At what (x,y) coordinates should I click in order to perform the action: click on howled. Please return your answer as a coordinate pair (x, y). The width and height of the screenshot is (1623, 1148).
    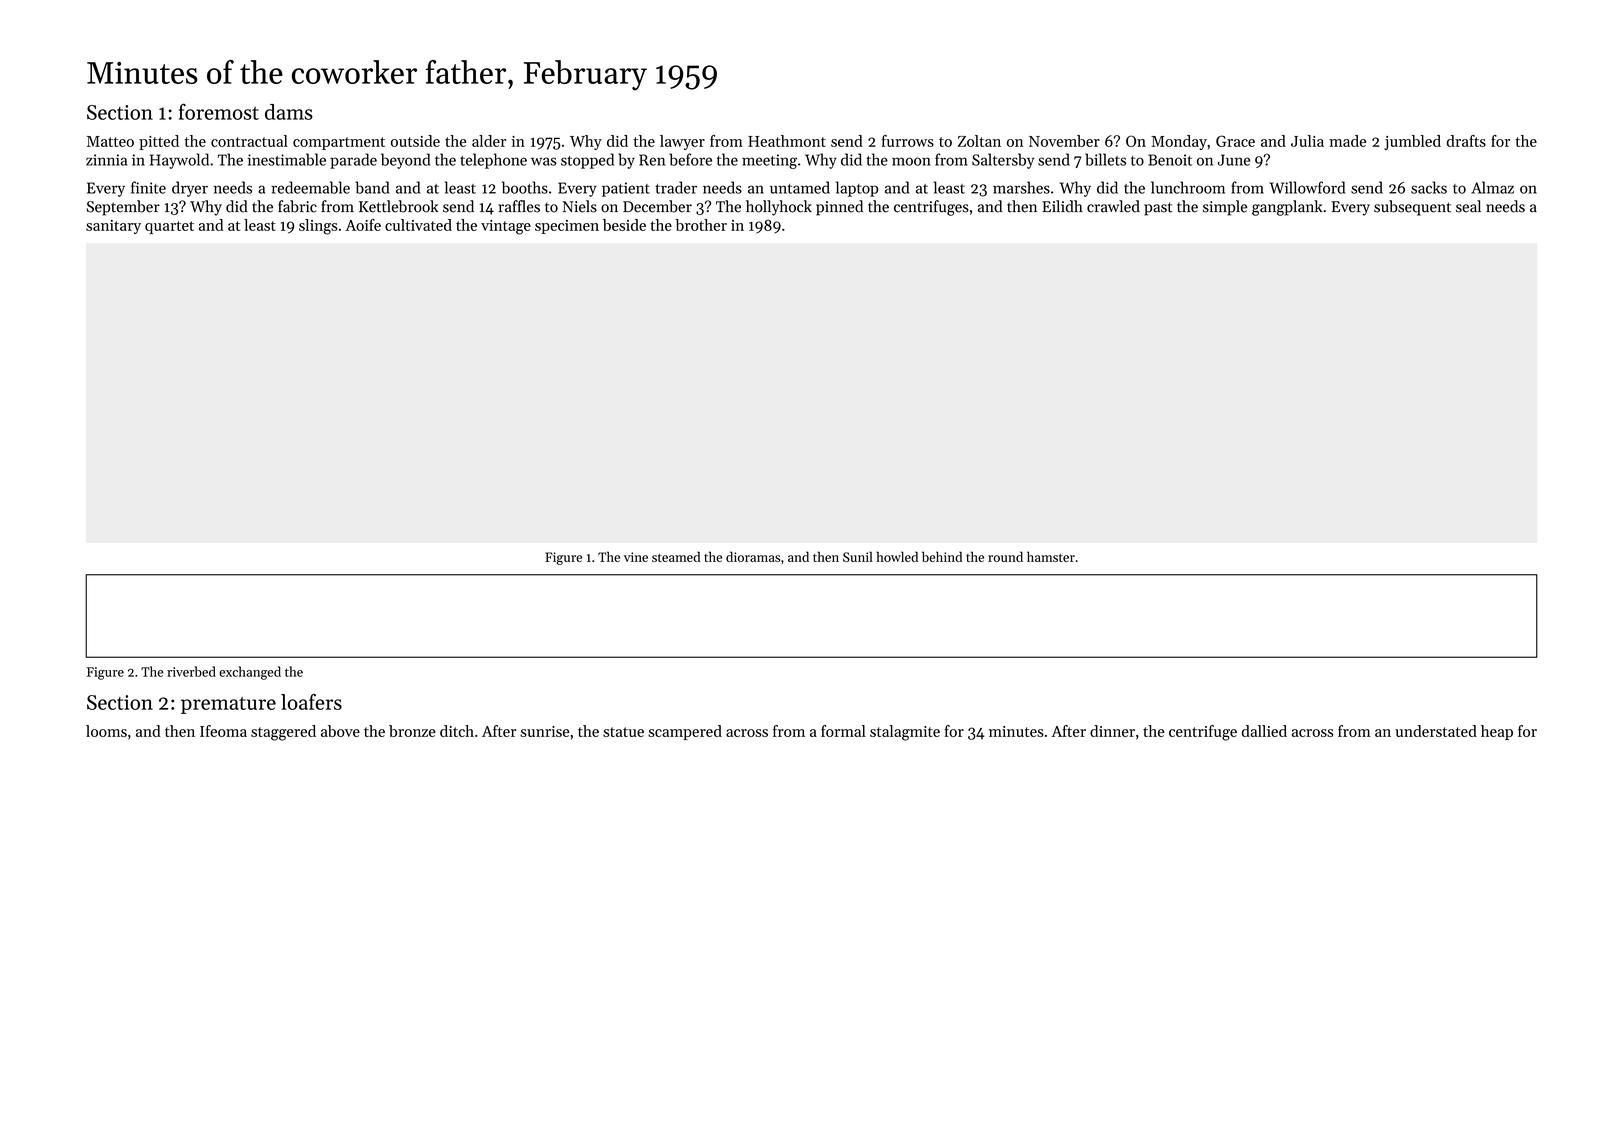
    Looking at the image, I should click on (897, 556).
